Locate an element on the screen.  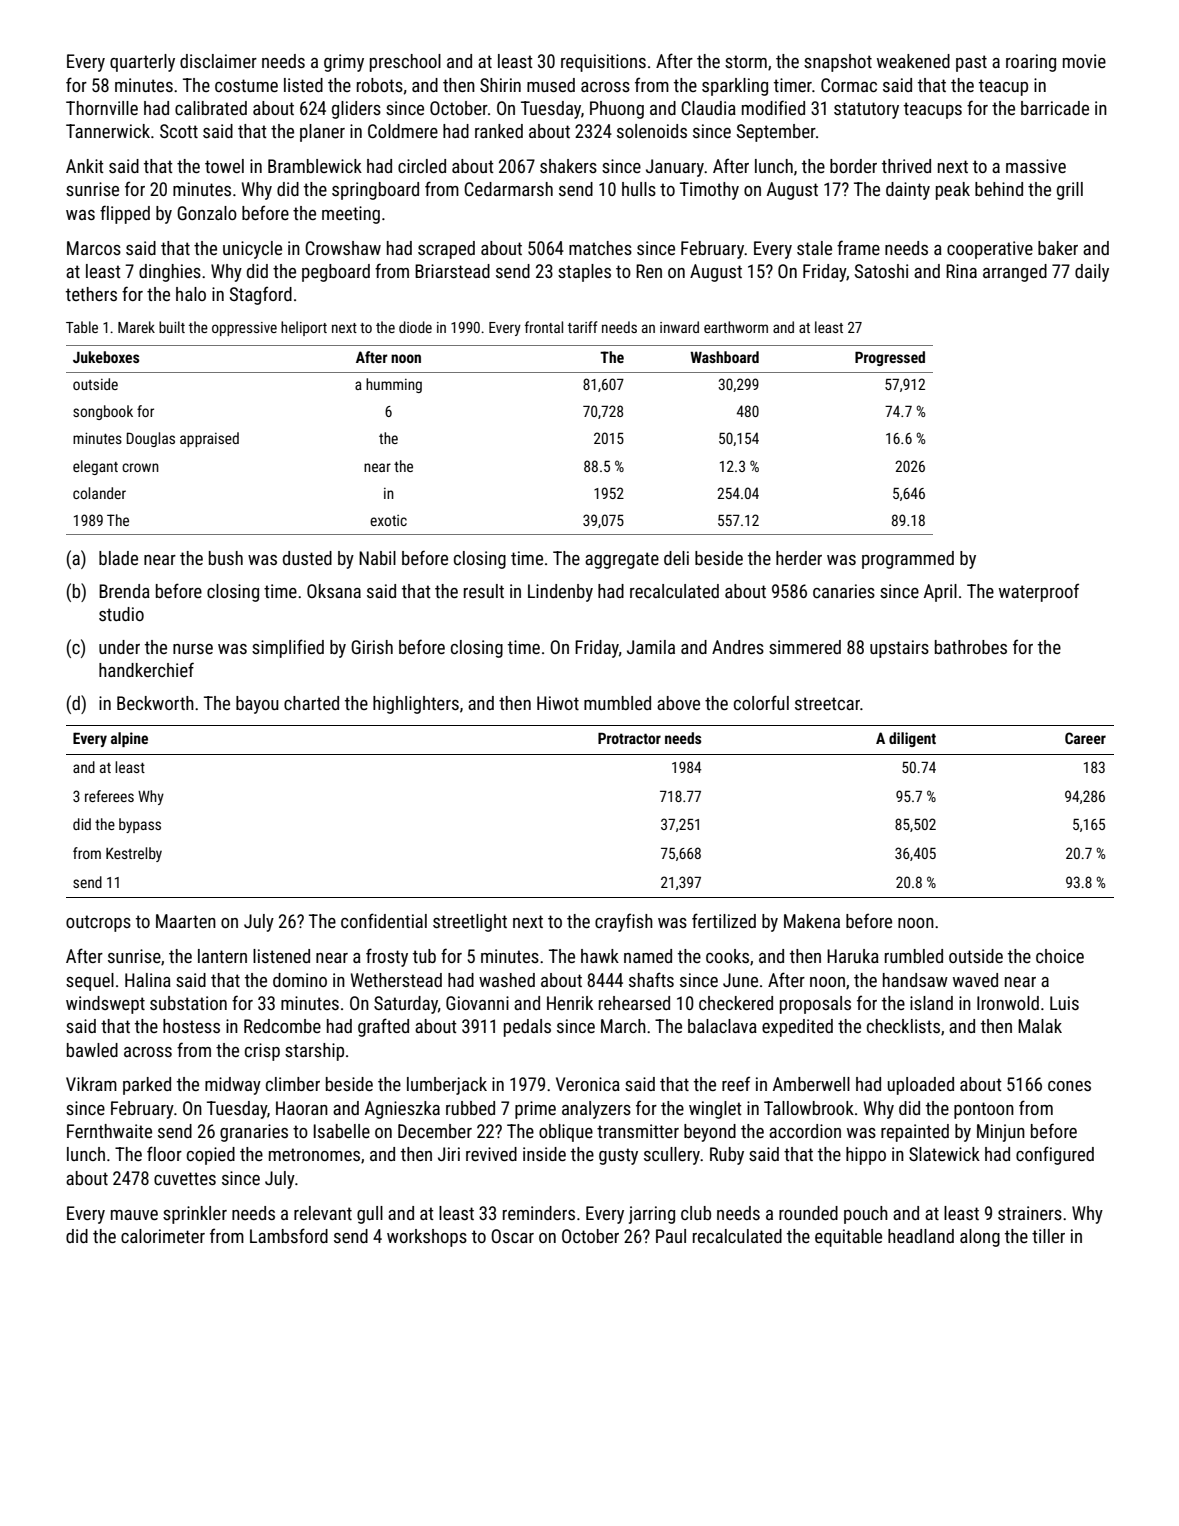
alpine is located at coordinates (129, 739).
